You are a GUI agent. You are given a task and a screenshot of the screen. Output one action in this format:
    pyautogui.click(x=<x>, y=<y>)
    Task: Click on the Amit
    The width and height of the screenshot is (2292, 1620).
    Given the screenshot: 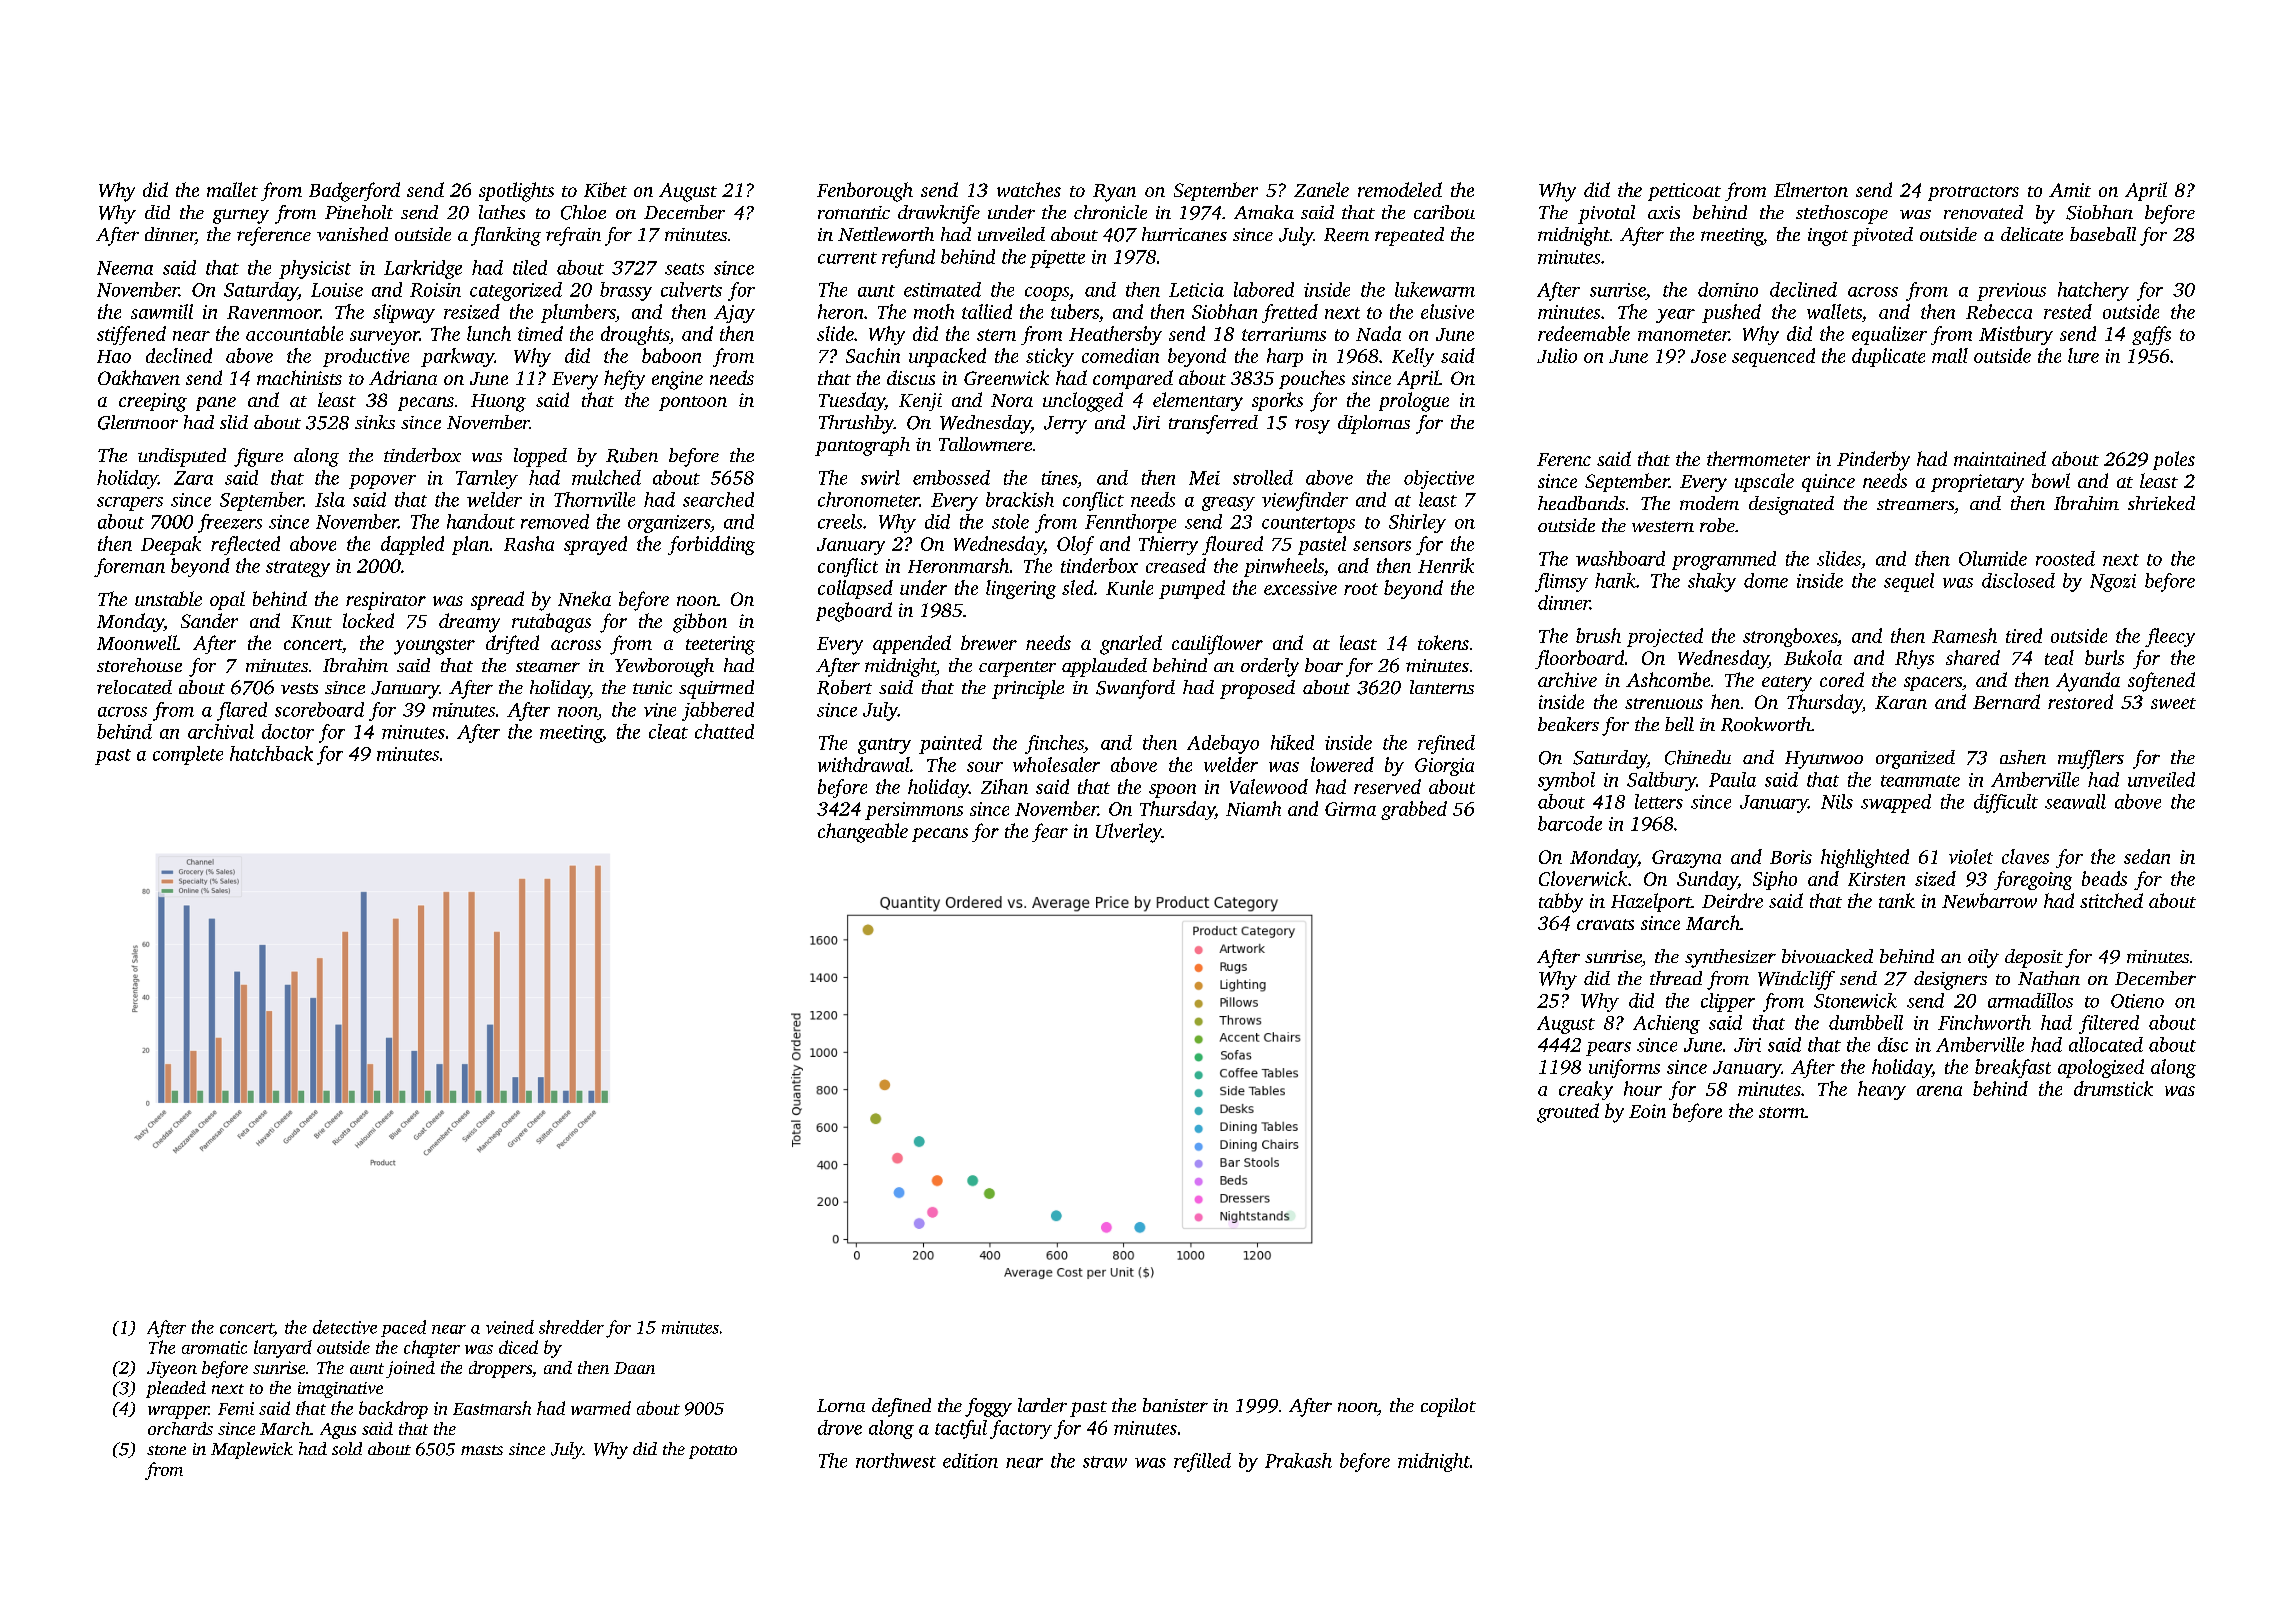 What is the action you would take?
    pyautogui.click(x=2070, y=190)
